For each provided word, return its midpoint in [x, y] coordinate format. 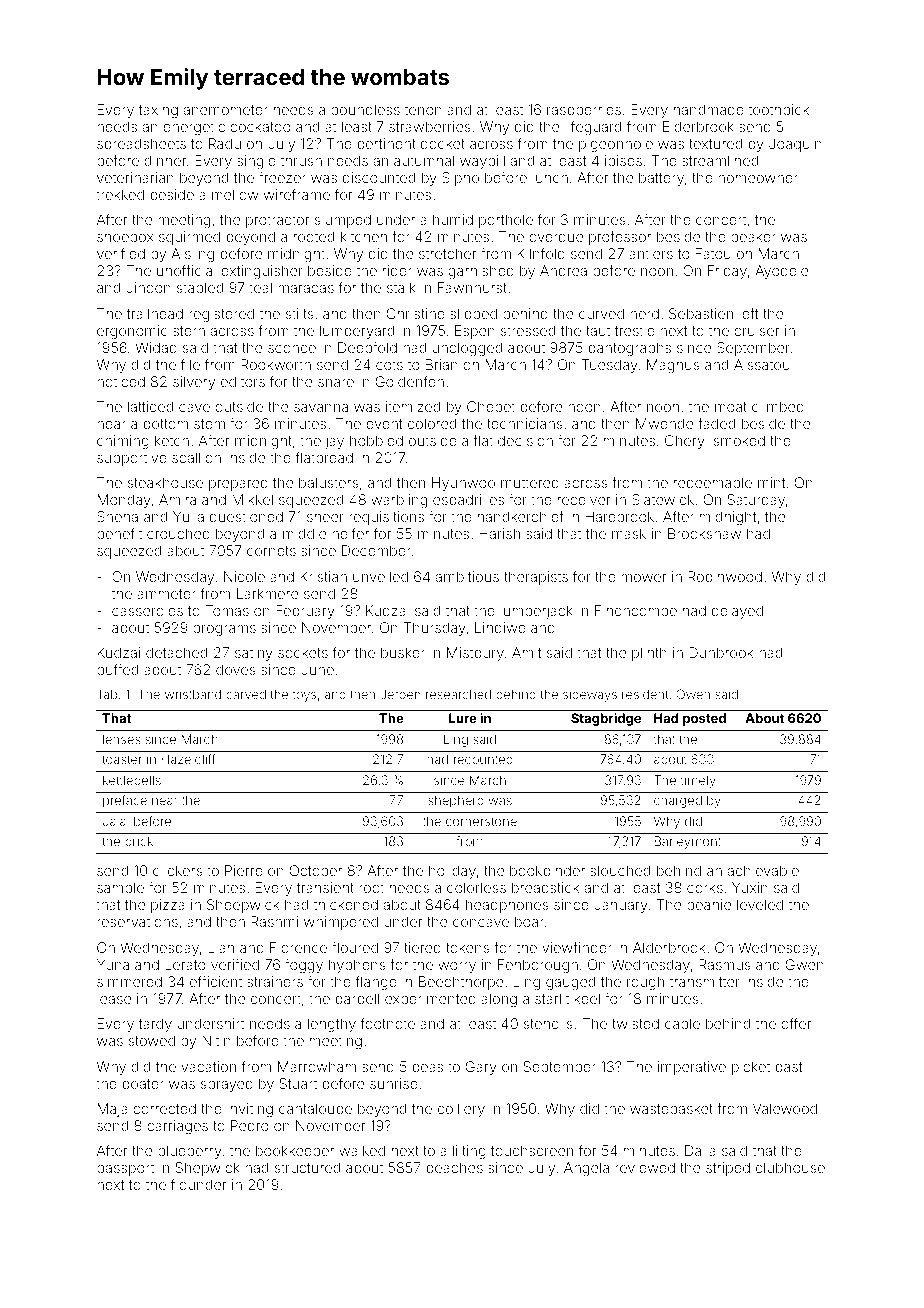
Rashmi [274, 921]
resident [645, 694]
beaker [753, 236]
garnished [481, 272]
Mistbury [475, 654]
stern [189, 331]
